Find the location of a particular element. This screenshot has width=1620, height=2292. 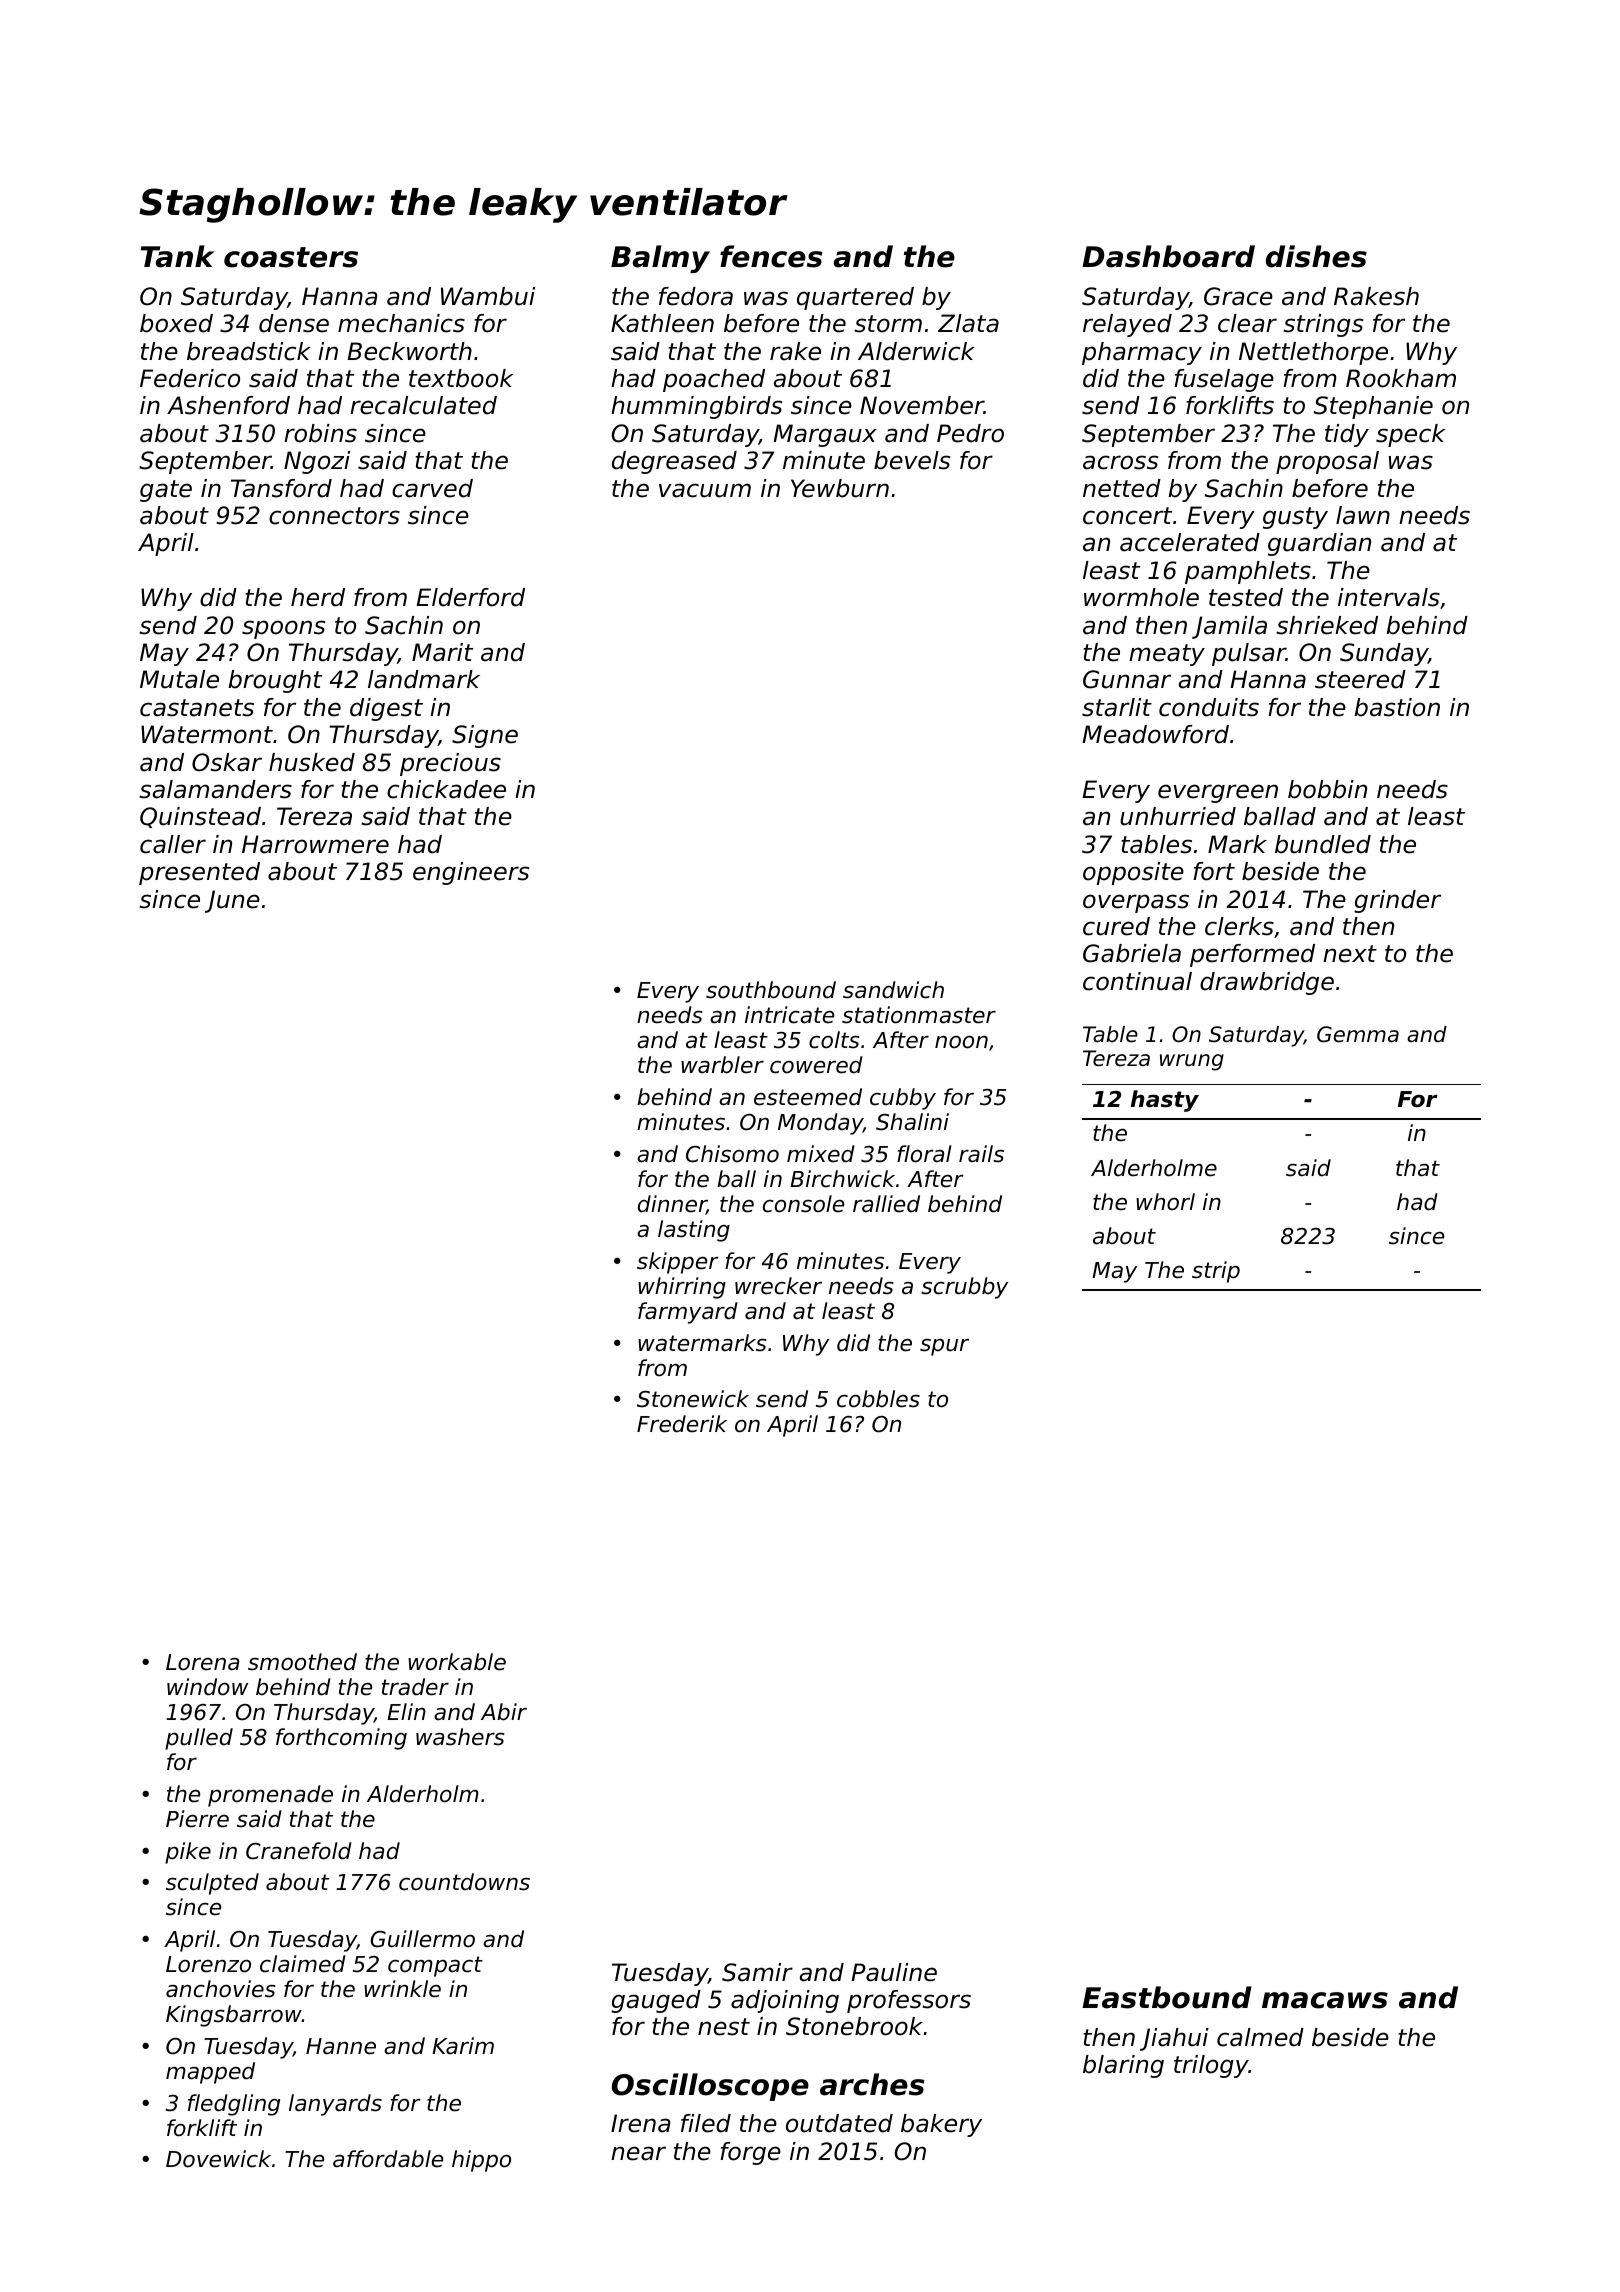

Wambui is located at coordinates (488, 296).
